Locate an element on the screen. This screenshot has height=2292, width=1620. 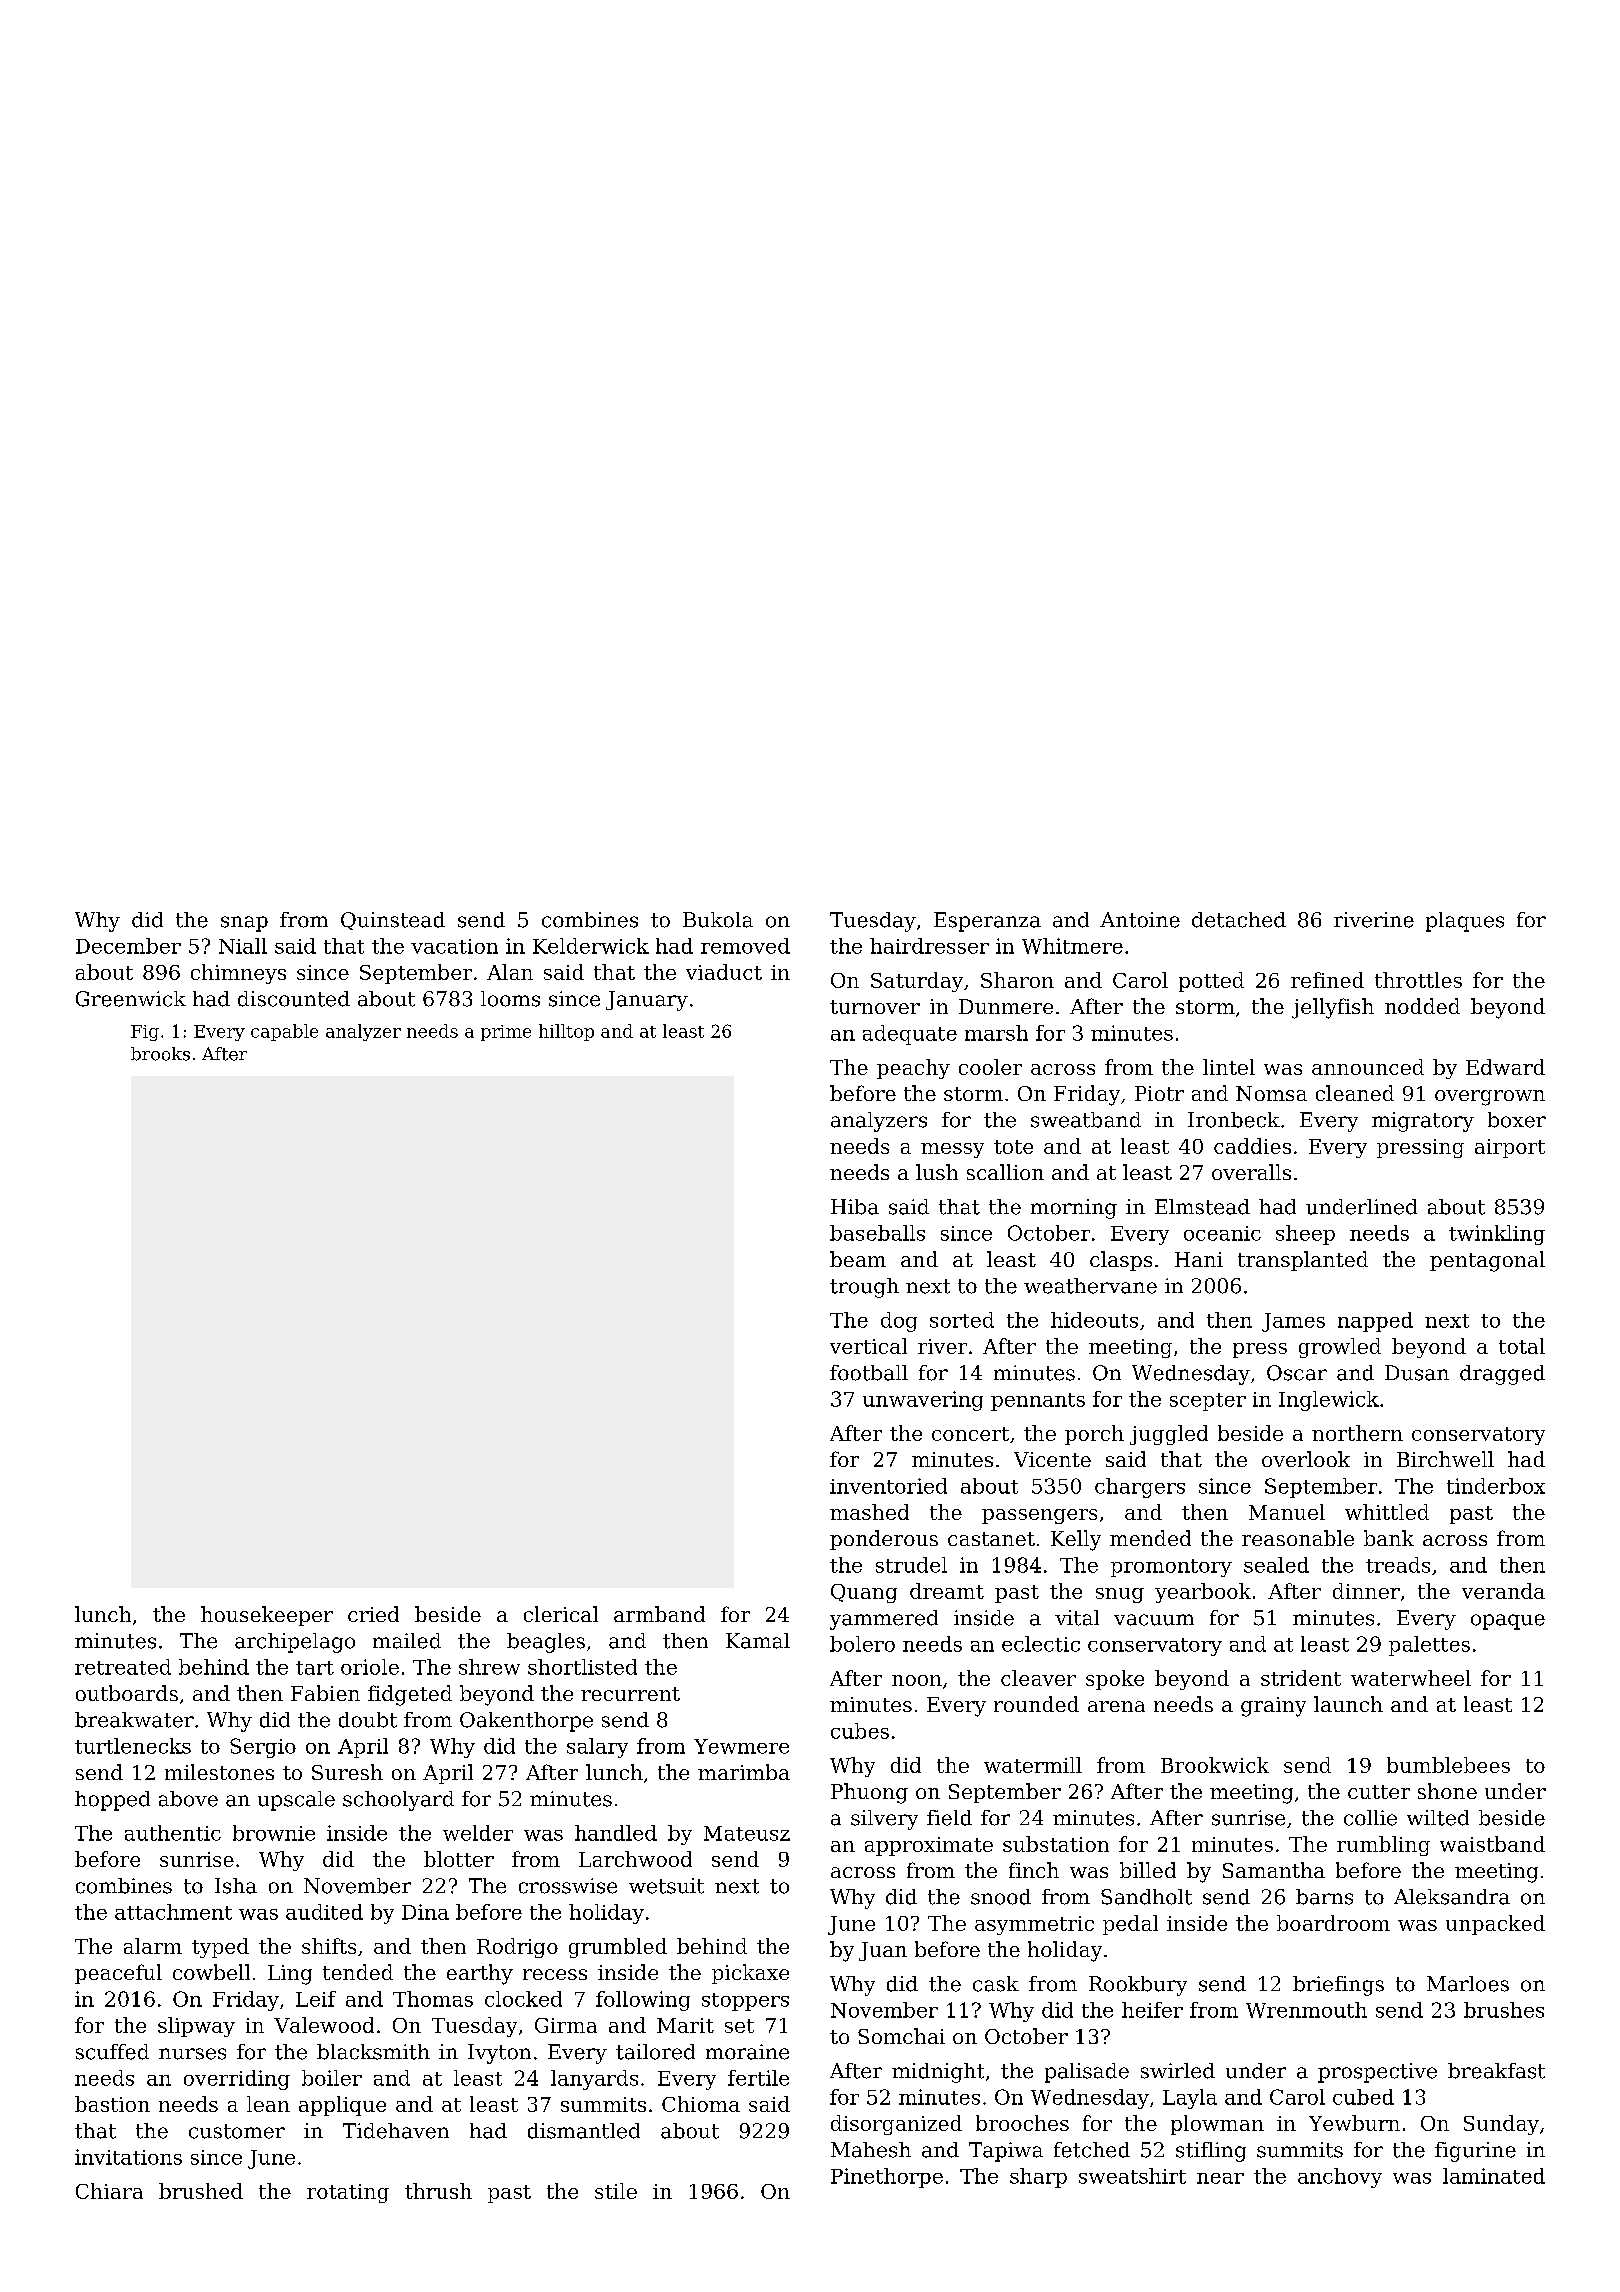
whittled is located at coordinates (1387, 1512).
